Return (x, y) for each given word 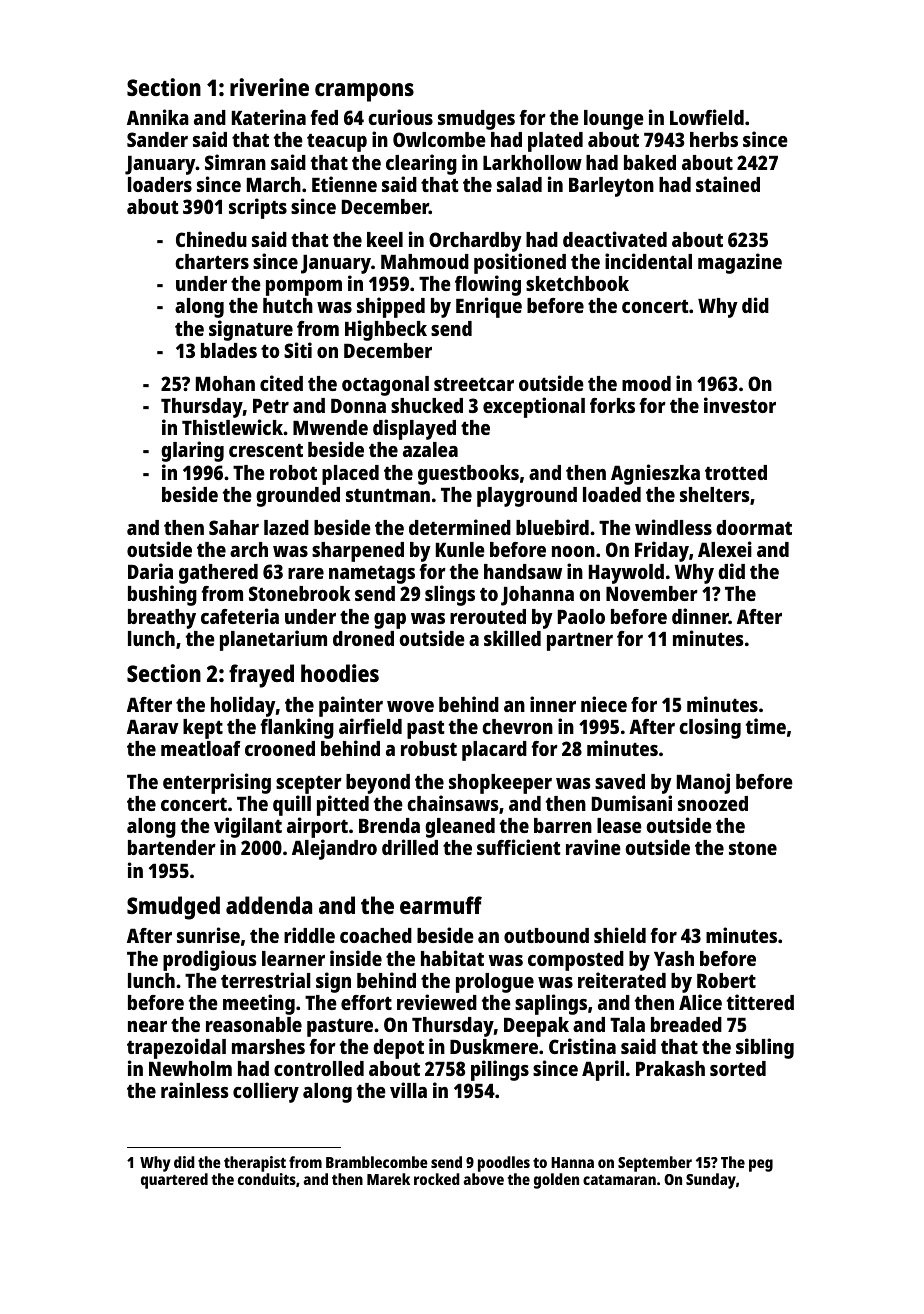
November (652, 593)
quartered (174, 1181)
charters (212, 261)
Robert (726, 980)
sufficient (519, 847)
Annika (158, 117)
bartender (172, 847)
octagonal (385, 386)
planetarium (273, 640)
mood (646, 383)
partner (580, 642)
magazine (740, 263)
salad (519, 184)
